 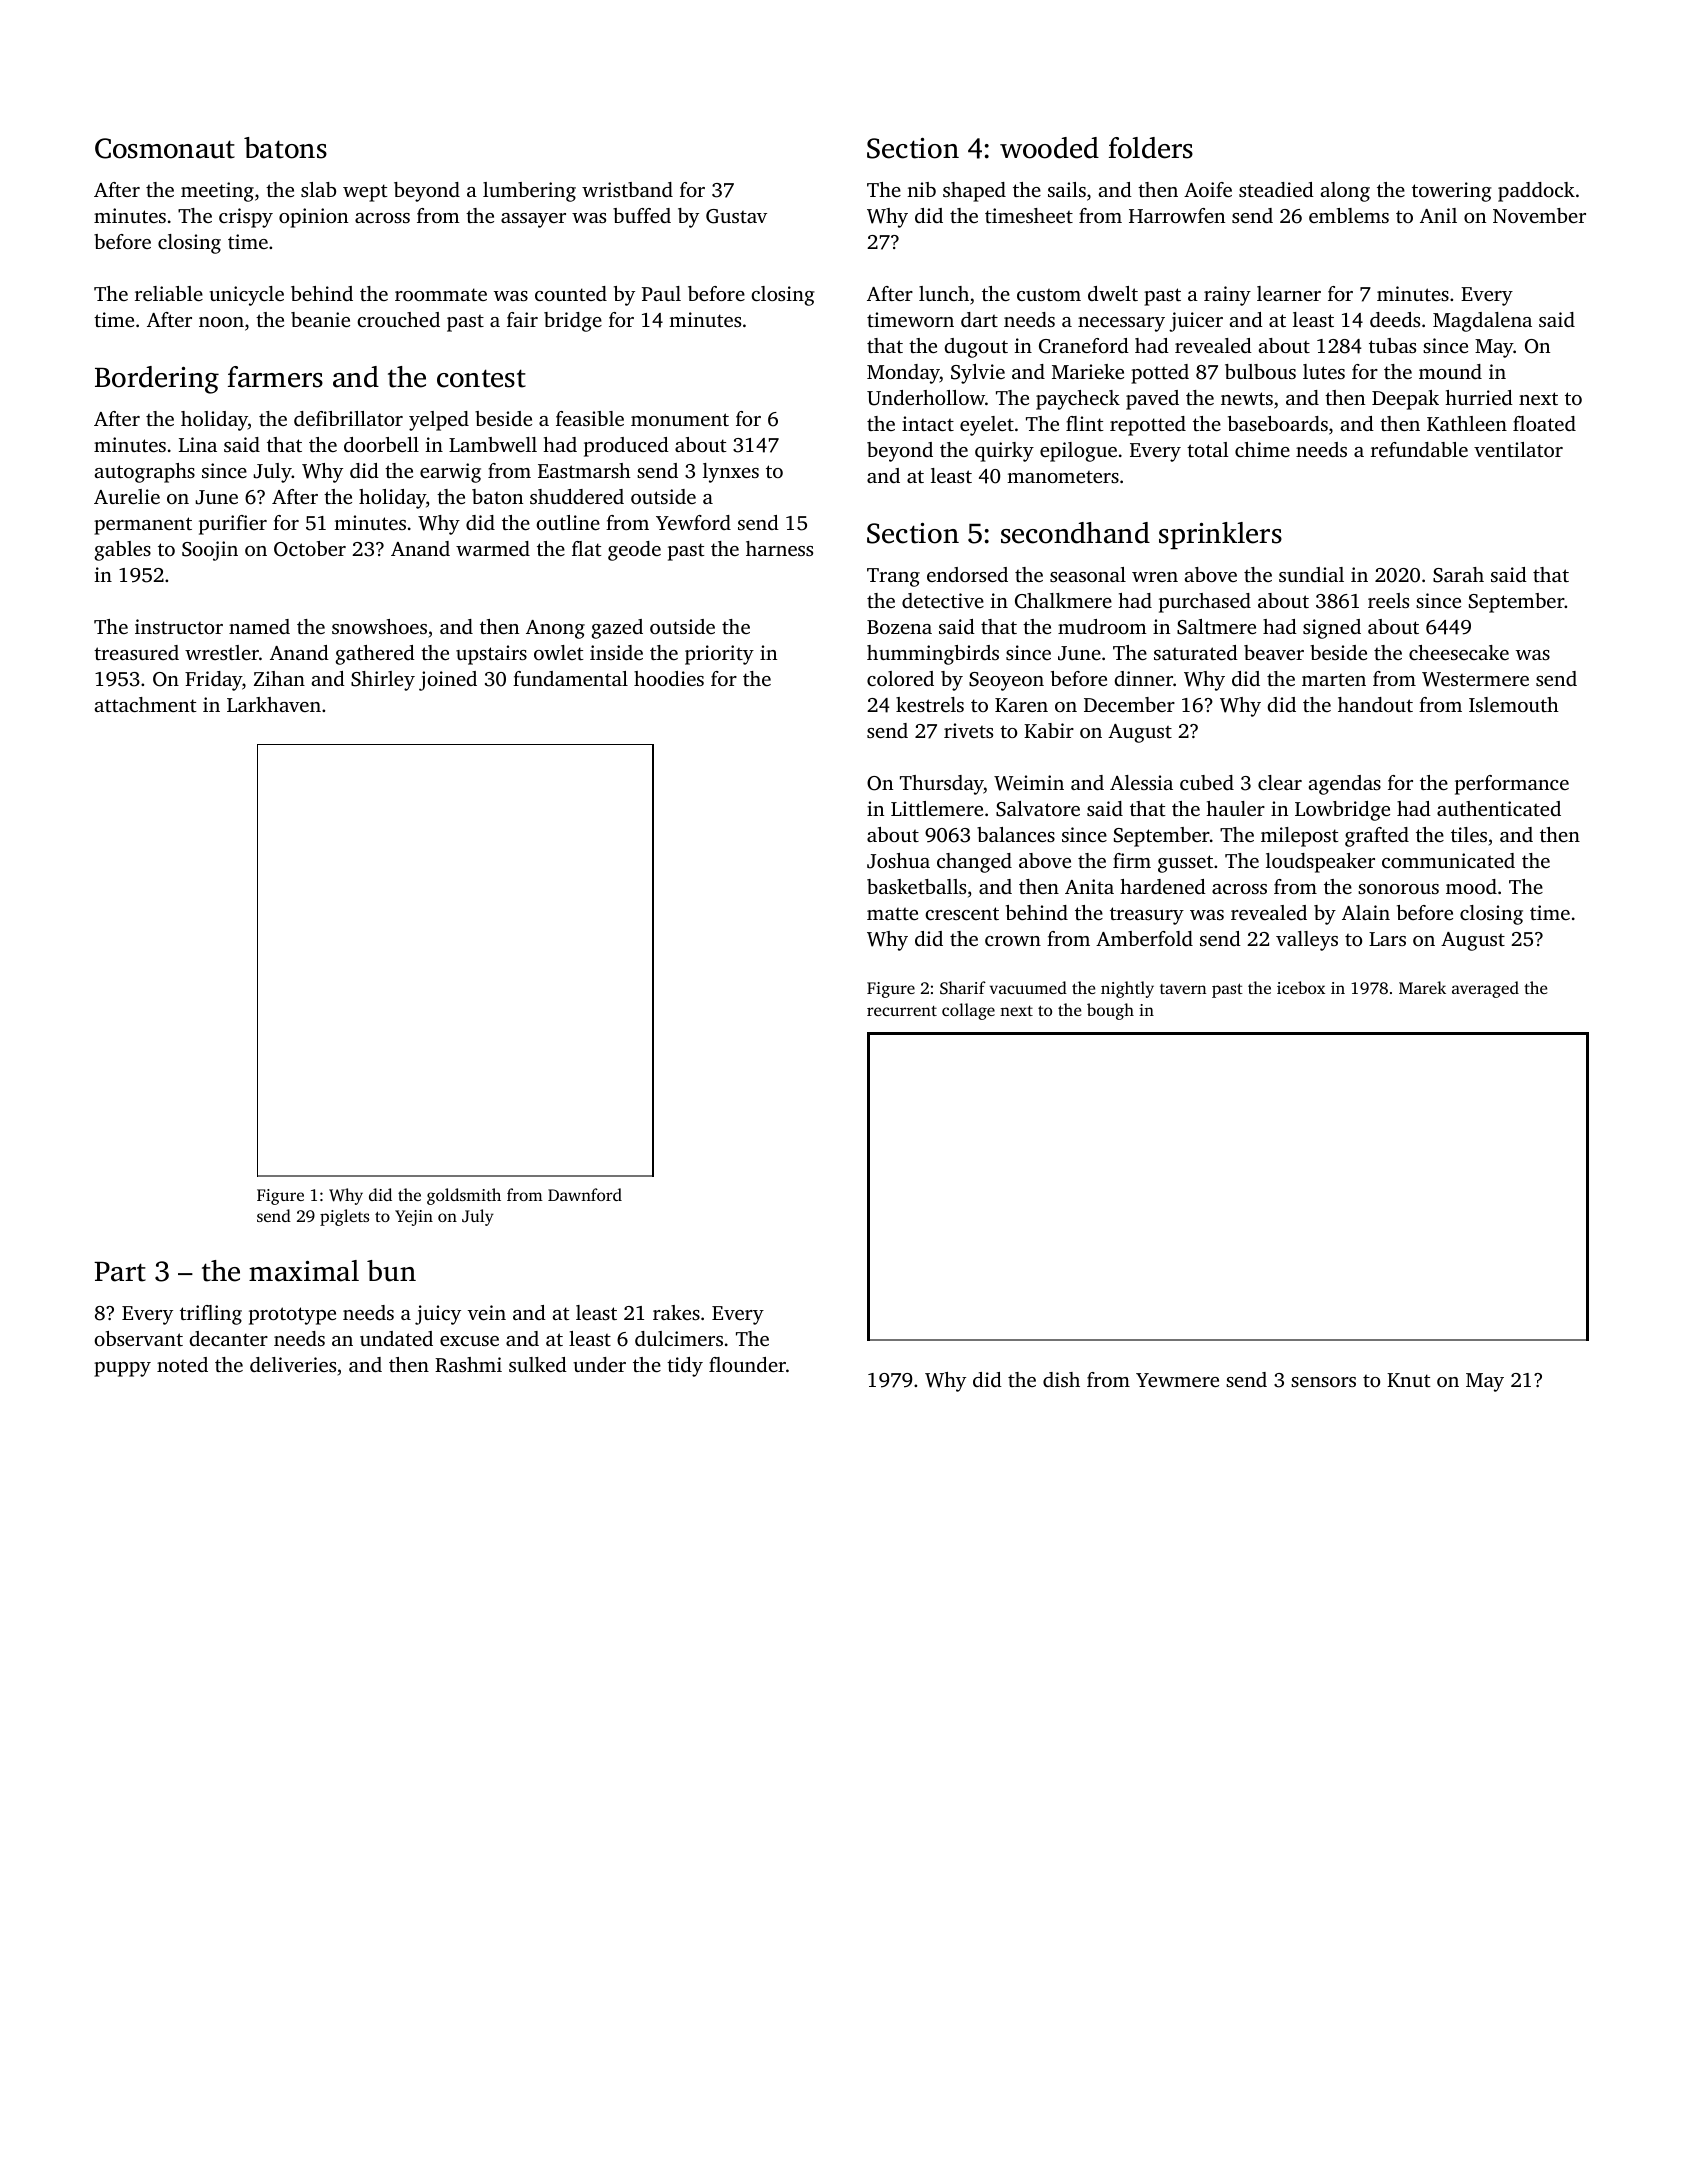 I want to click on purifier, so click(x=233, y=525).
